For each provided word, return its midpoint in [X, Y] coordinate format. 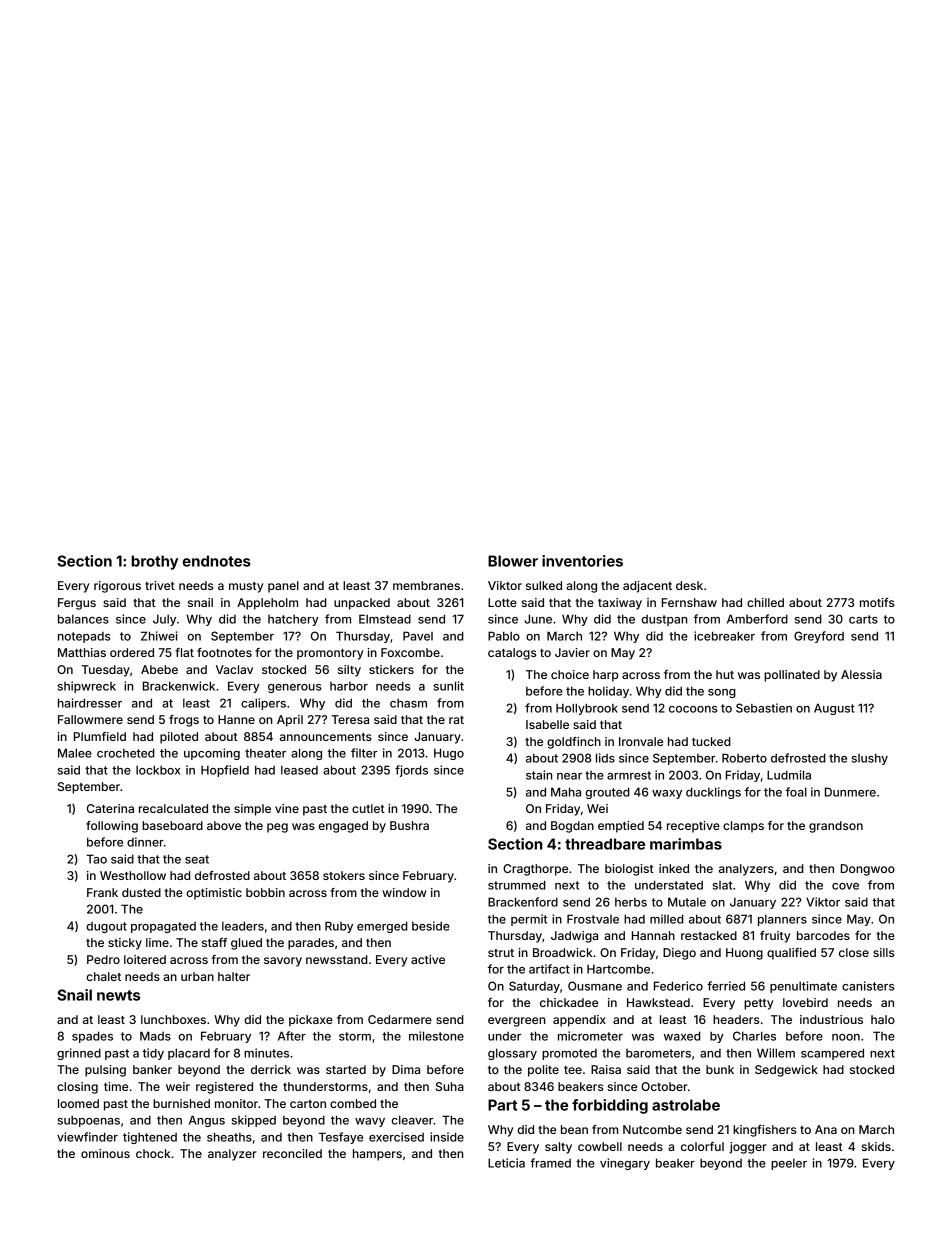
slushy [870, 759]
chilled [765, 602]
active [428, 959]
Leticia [506, 1163]
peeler [789, 1164]
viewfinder [87, 1137]
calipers [263, 704]
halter [234, 976]
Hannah [653, 935]
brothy [154, 562]
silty [349, 671]
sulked [544, 585]
